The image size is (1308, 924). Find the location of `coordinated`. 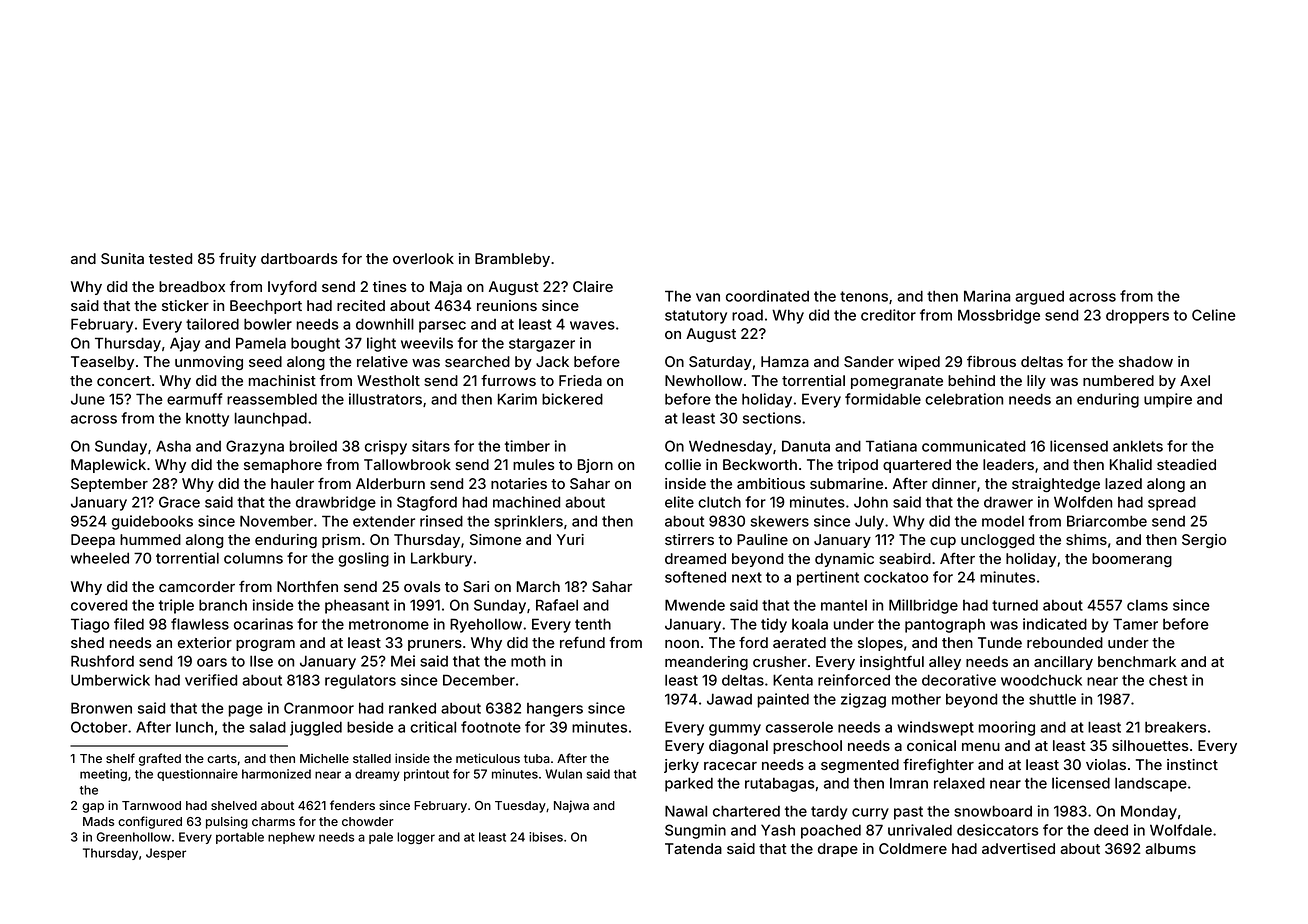

coordinated is located at coordinates (767, 296).
